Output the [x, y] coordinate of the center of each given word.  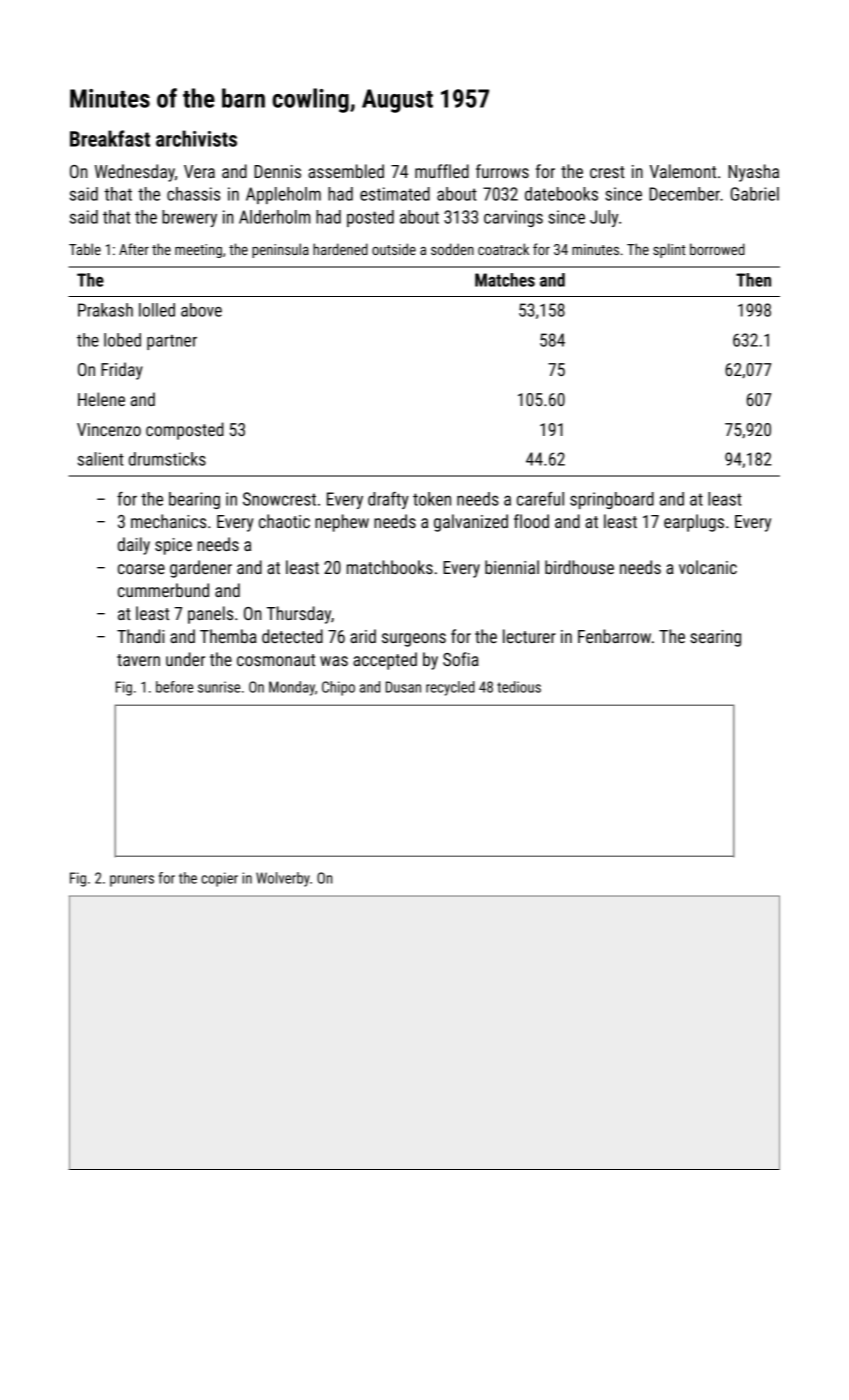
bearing [194, 500]
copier [219, 879]
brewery [189, 218]
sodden [452, 249]
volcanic [708, 567]
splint [669, 250]
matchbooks [390, 567]
